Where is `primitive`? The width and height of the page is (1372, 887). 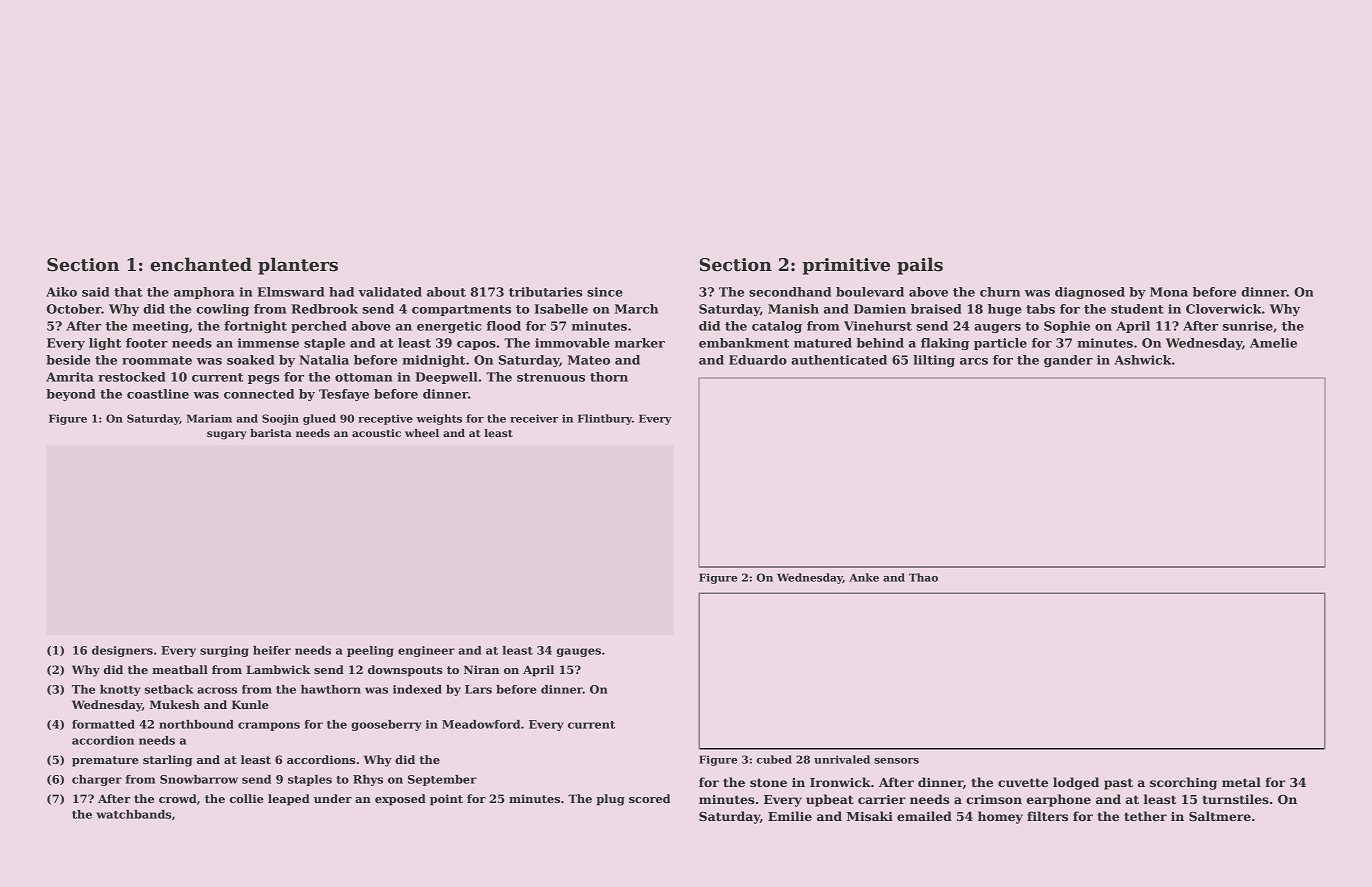
primitive is located at coordinates (846, 266).
